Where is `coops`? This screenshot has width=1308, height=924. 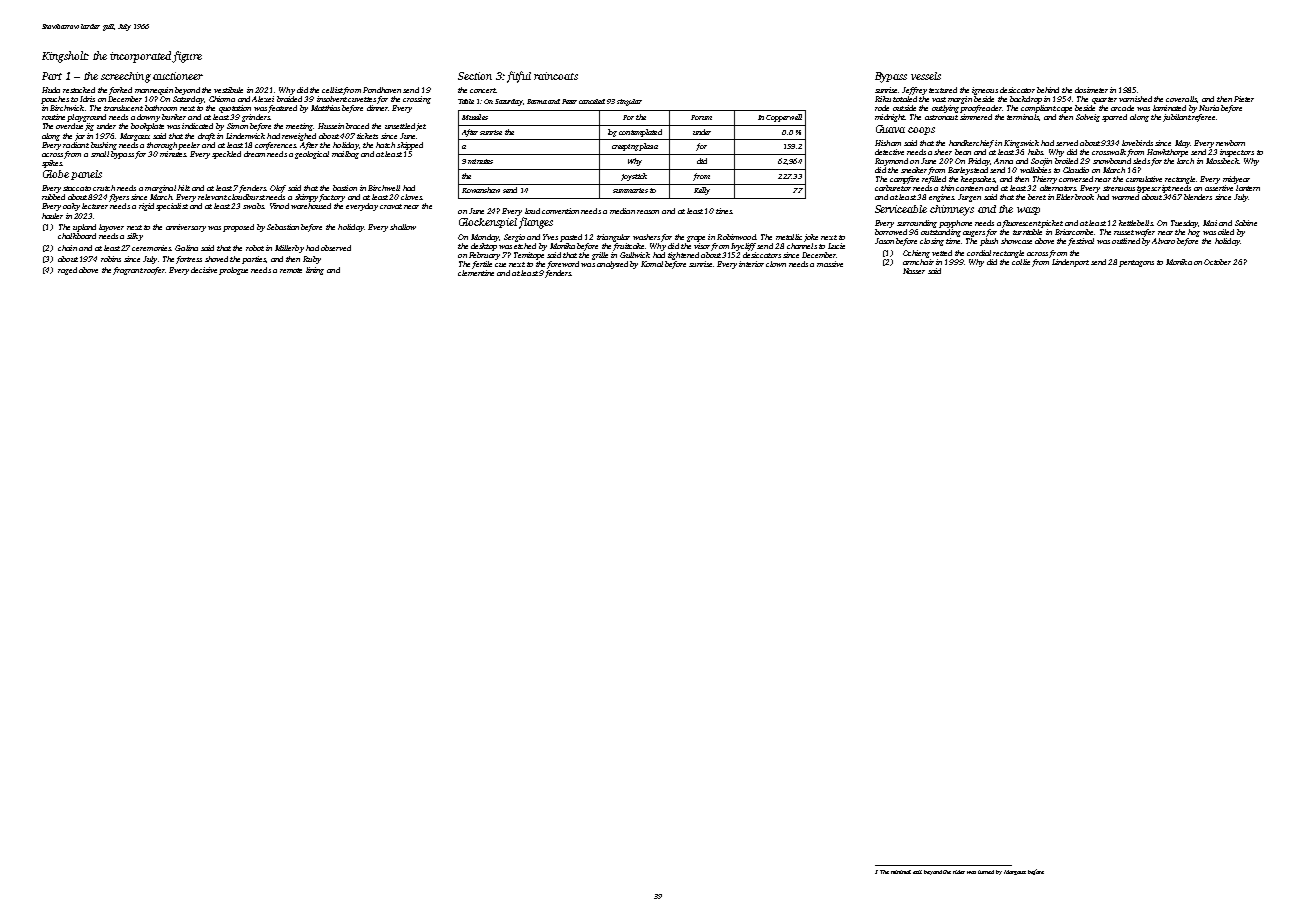 coops is located at coordinates (921, 131).
